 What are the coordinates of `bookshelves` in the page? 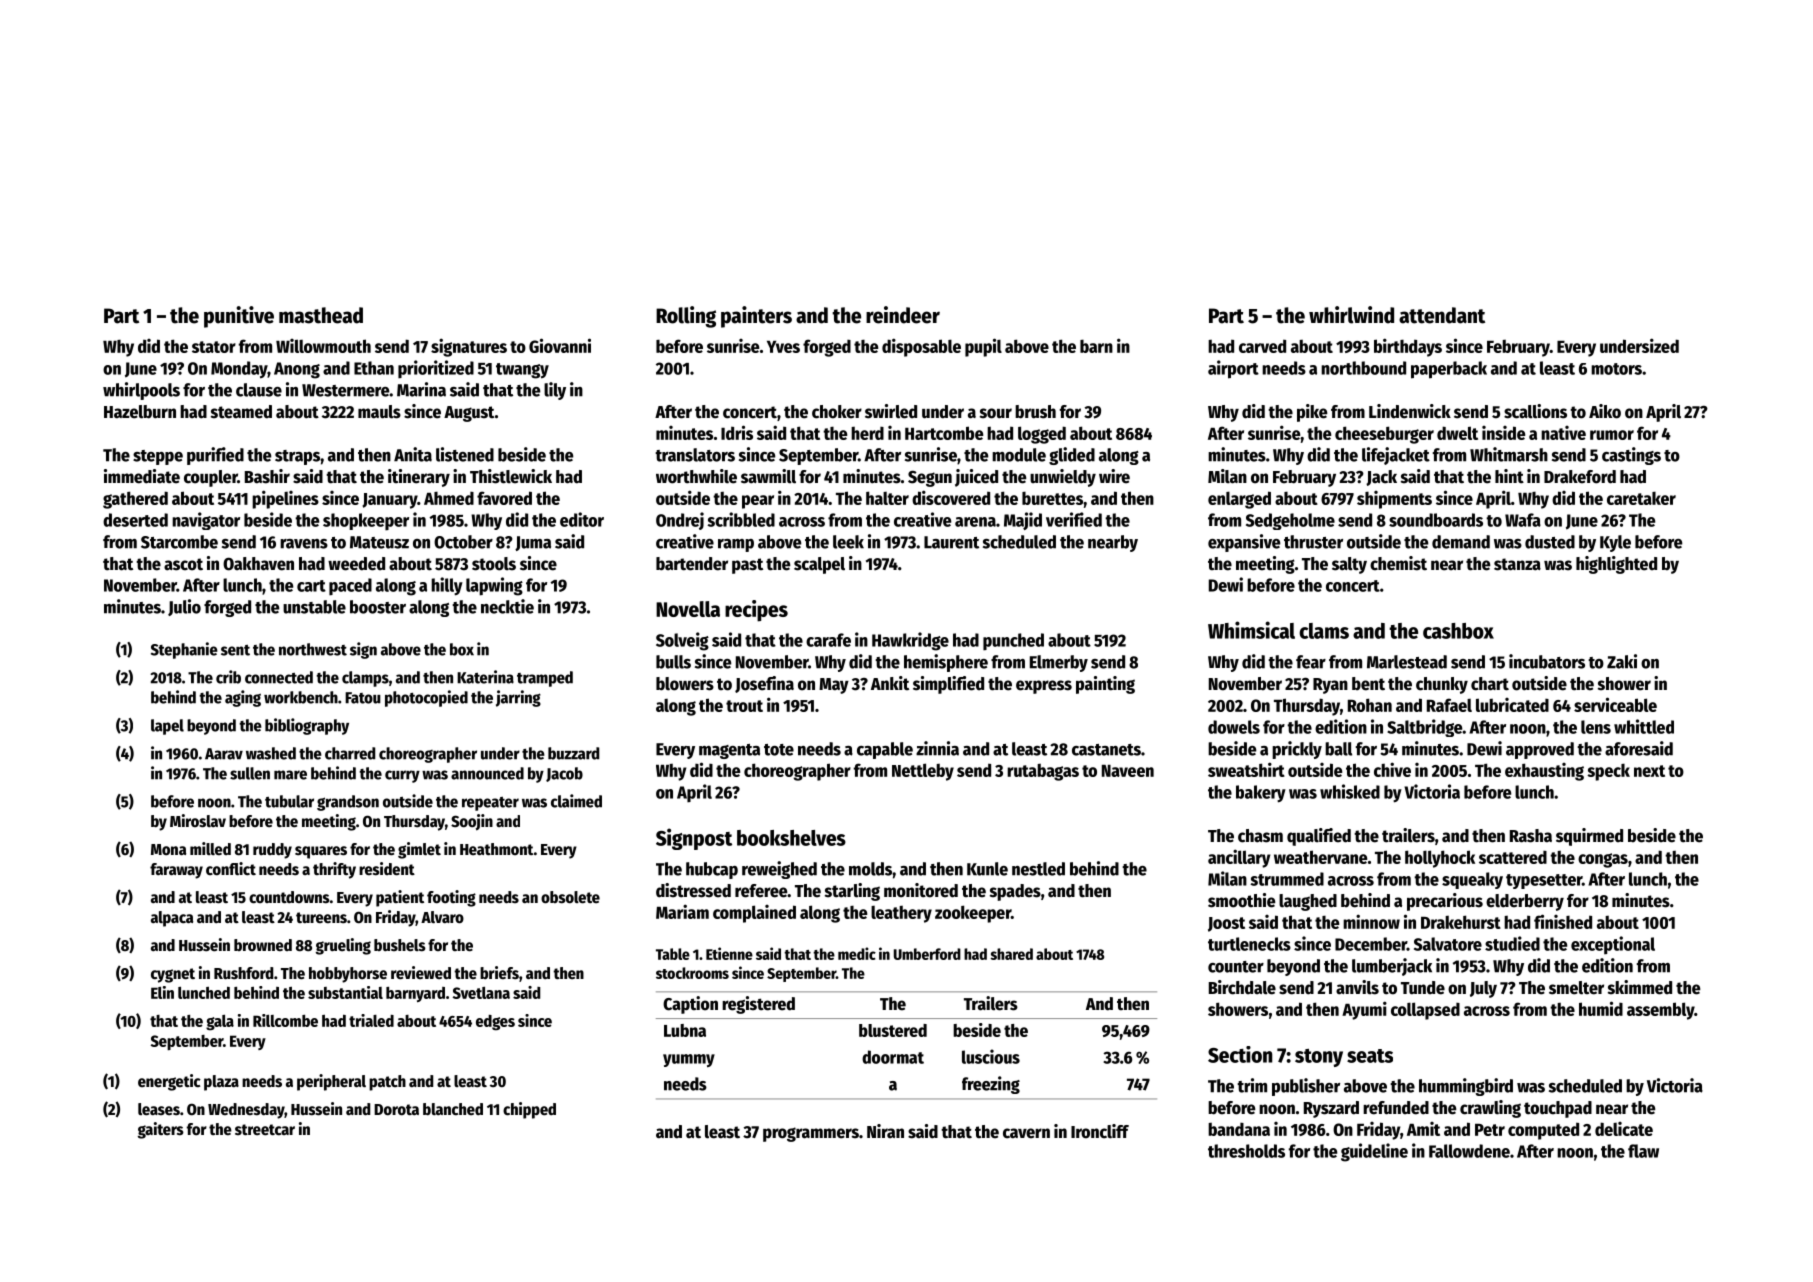 It's located at (791, 838).
